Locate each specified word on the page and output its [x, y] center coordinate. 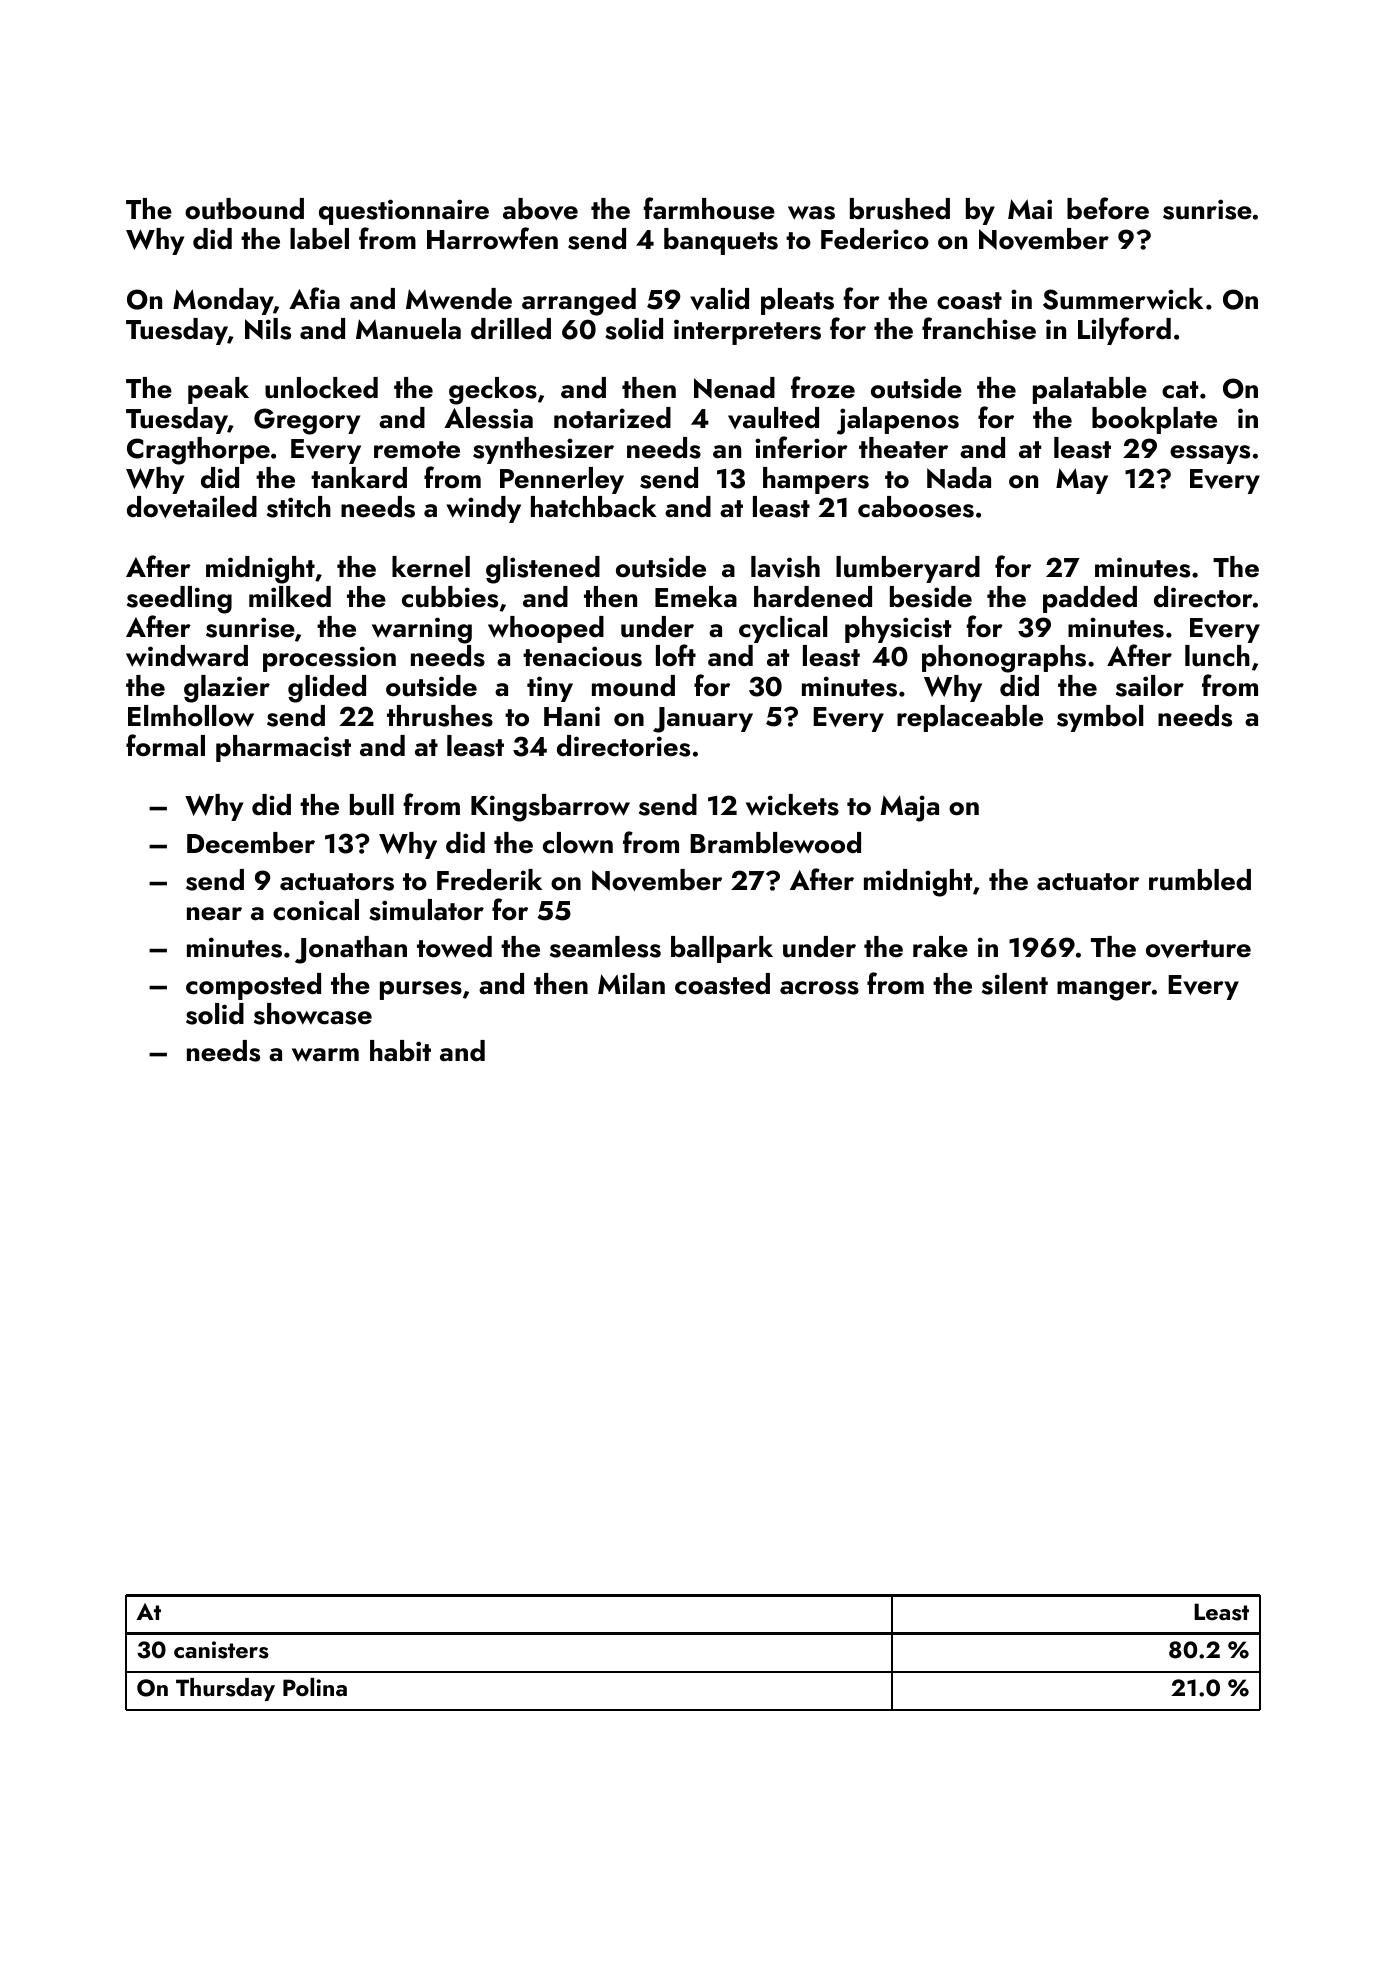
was [811, 213]
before [1108, 208]
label [319, 239]
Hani [572, 716]
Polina [315, 1687]
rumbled [1200, 880]
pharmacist [283, 748]
